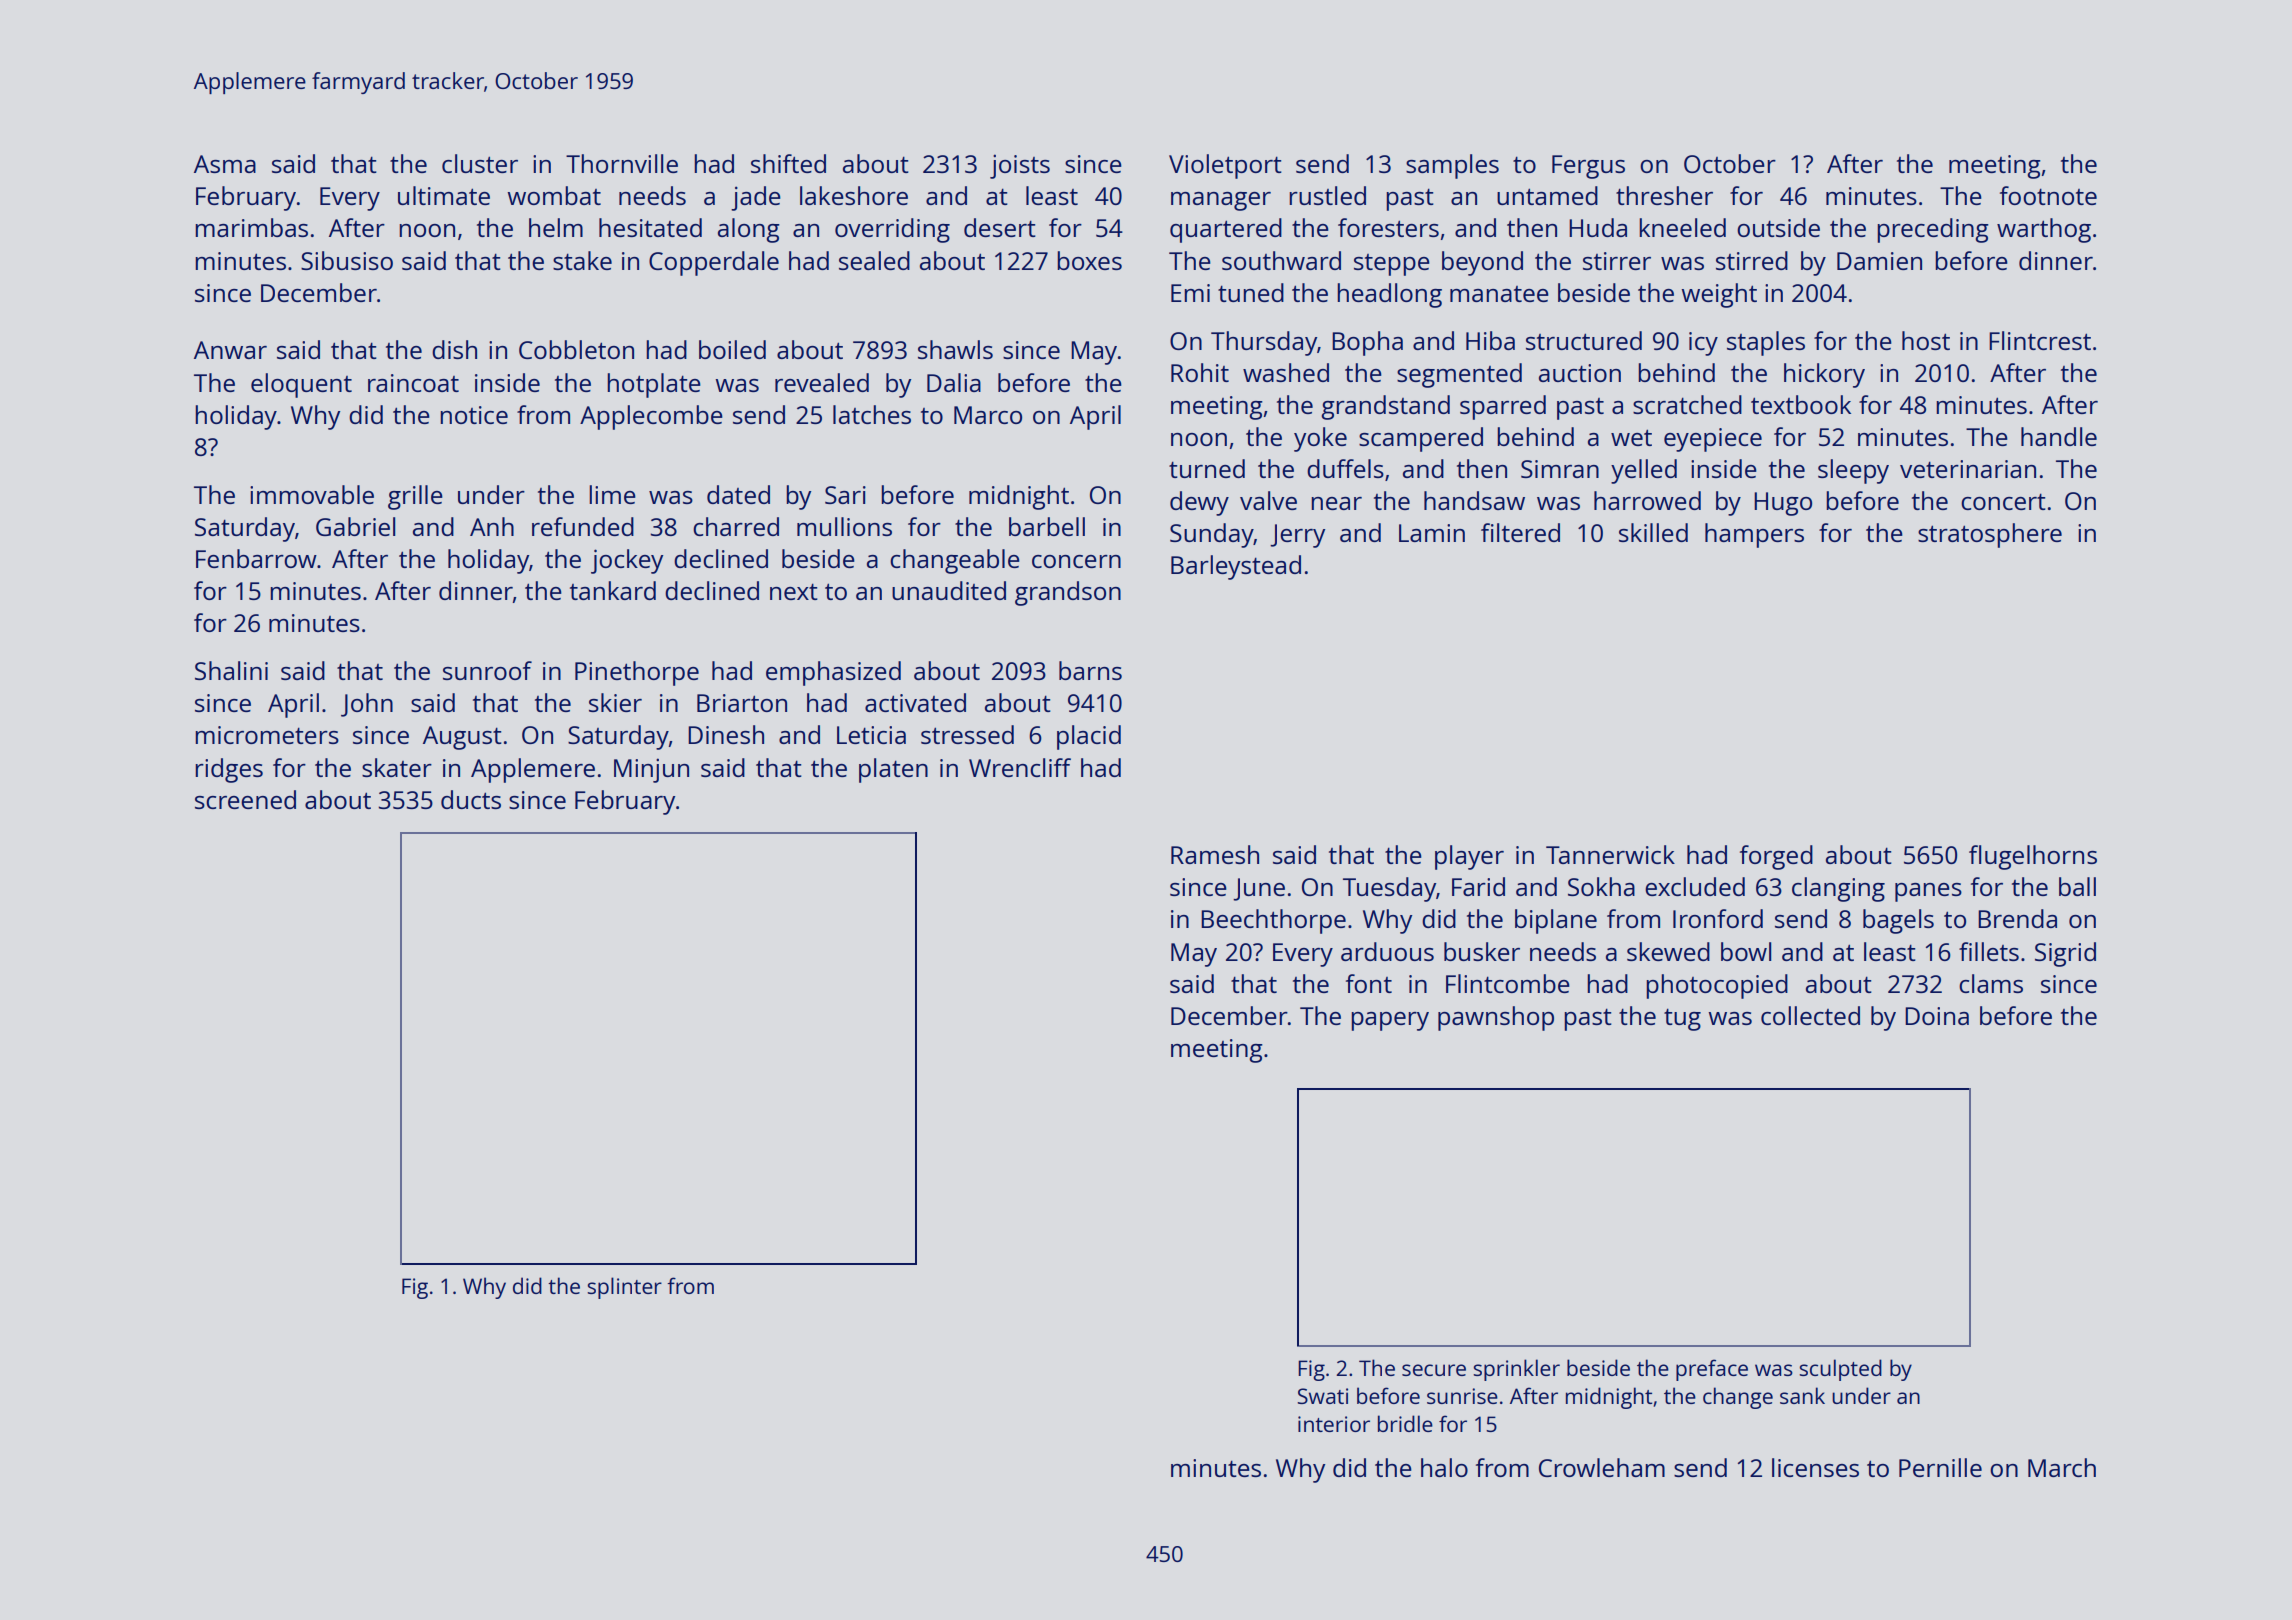 The width and height of the screenshot is (2292, 1620). What do you see at coordinates (1754, 535) in the screenshot?
I see `hampers` at bounding box center [1754, 535].
